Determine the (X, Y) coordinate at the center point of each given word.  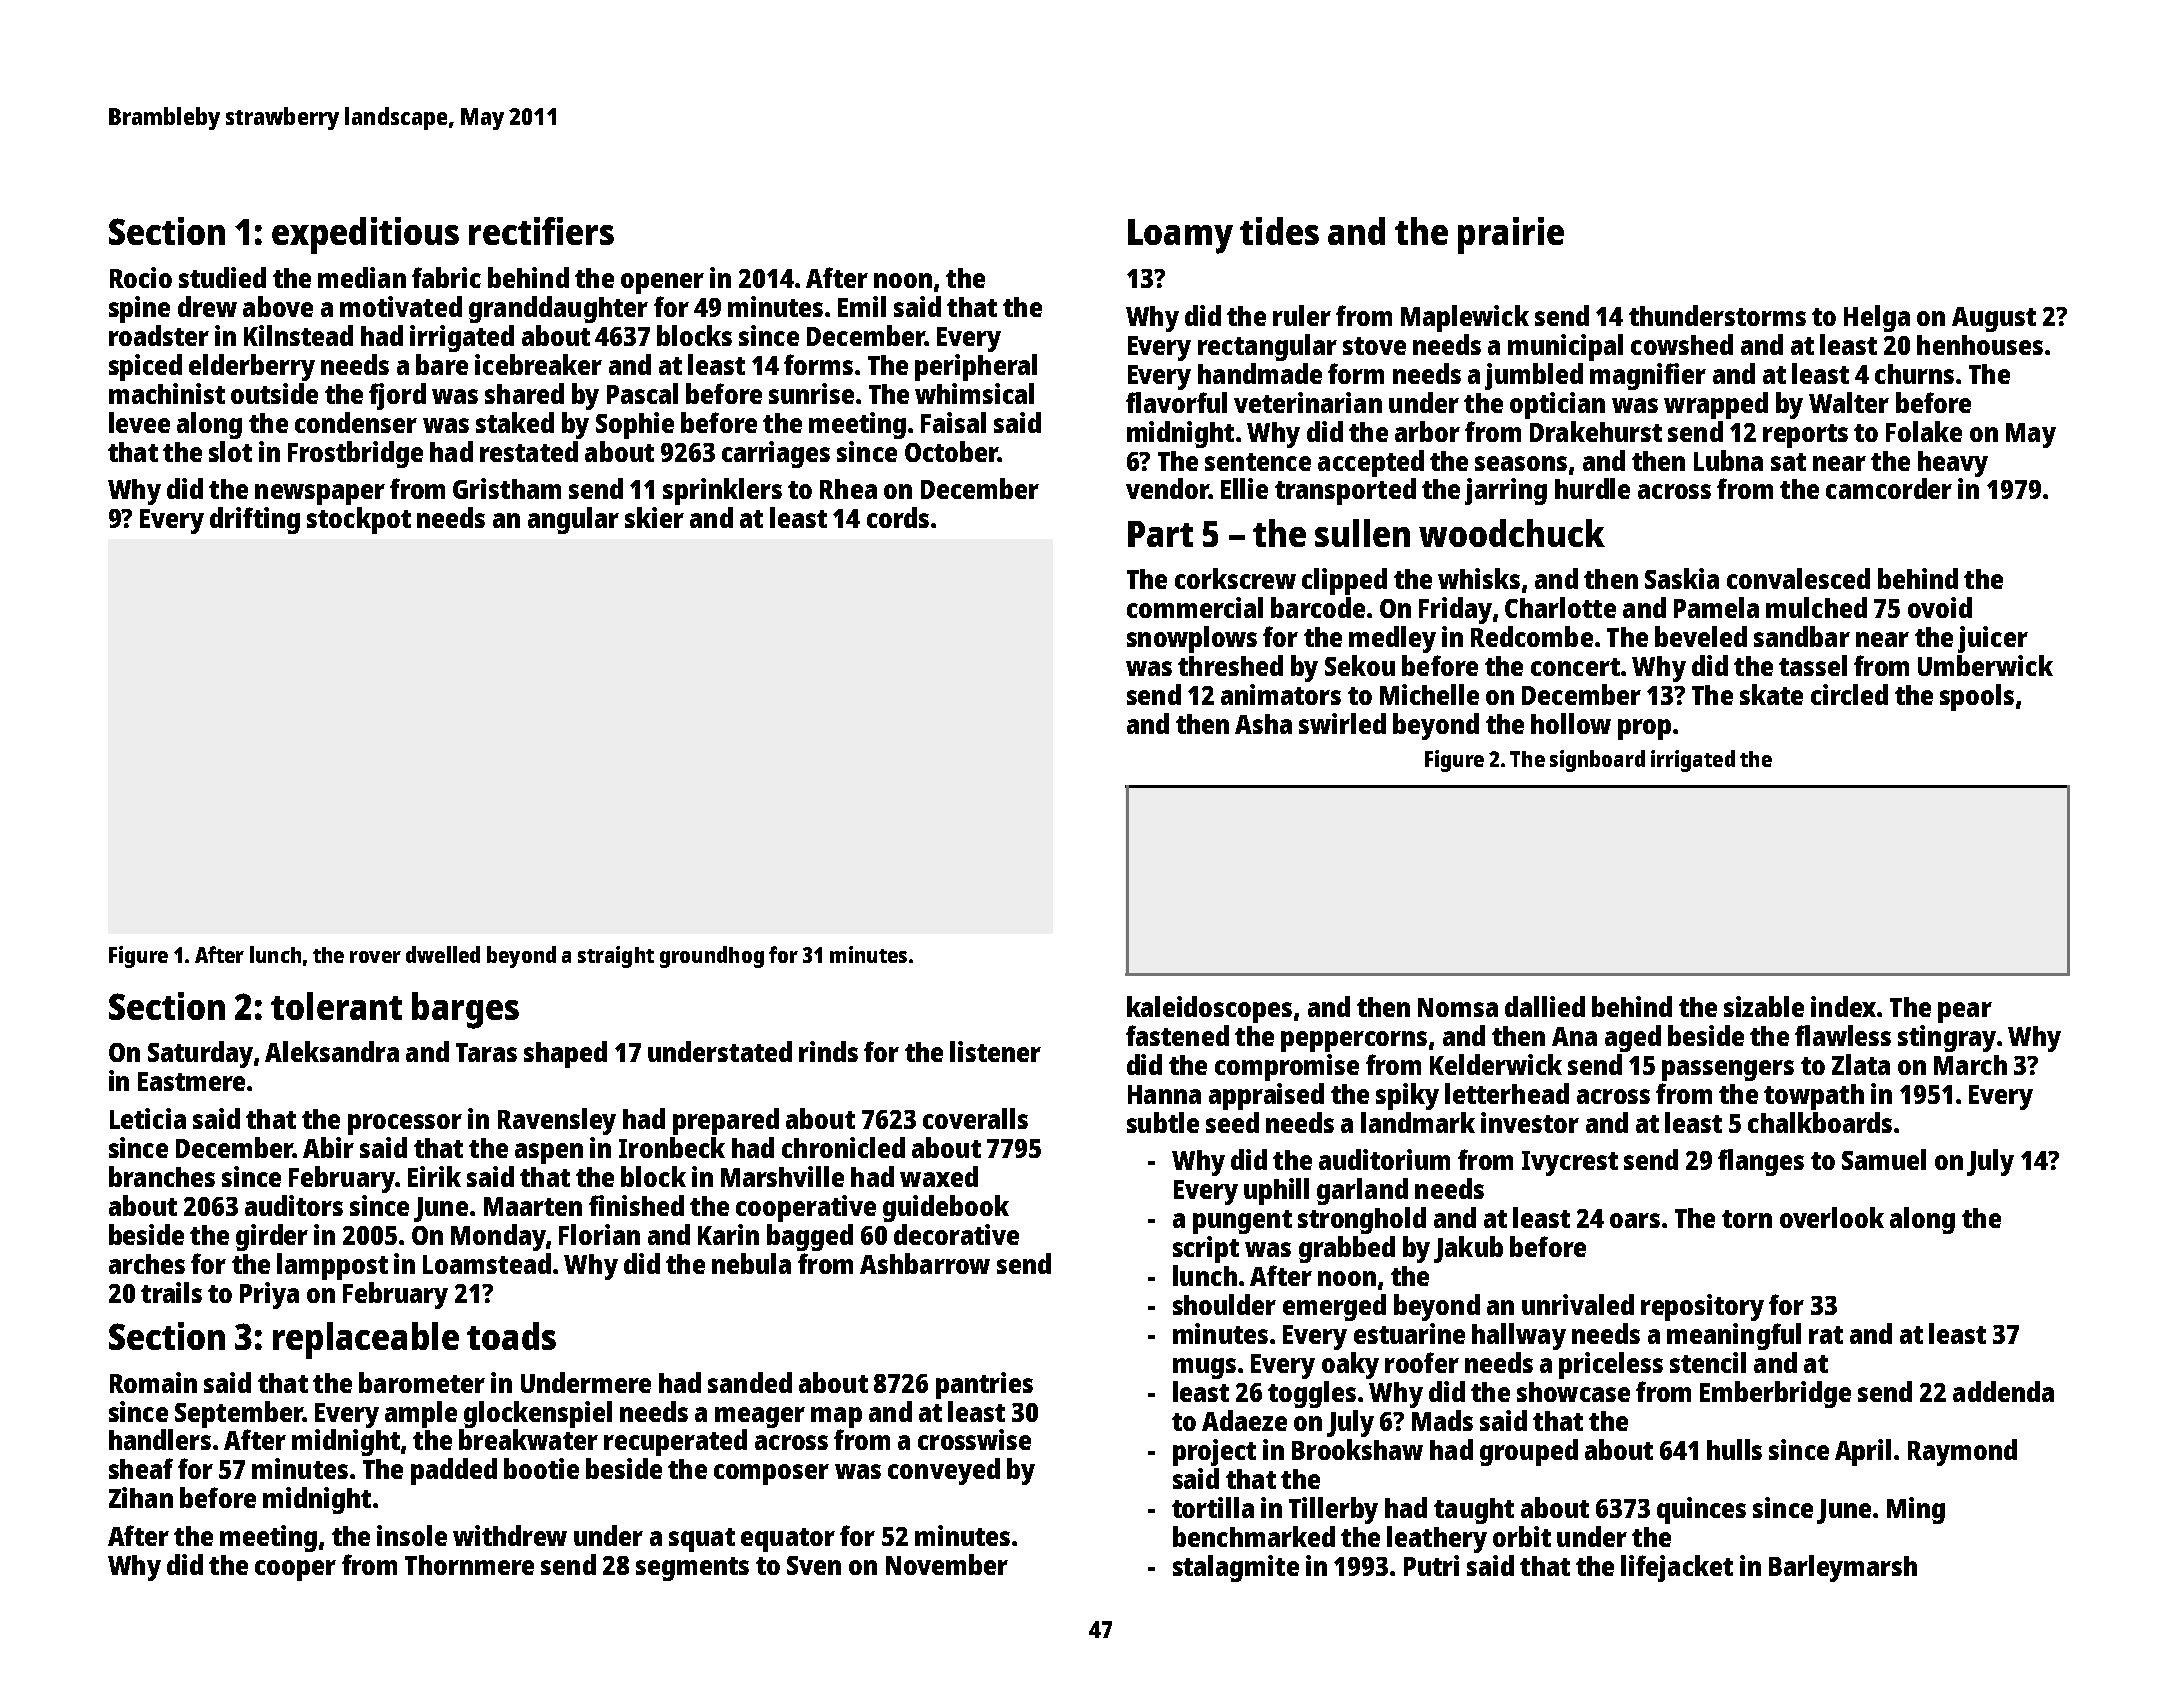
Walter (1849, 402)
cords (898, 517)
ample (421, 1414)
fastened (1177, 1035)
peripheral (976, 367)
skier (654, 517)
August (1994, 319)
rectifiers (541, 231)
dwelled (443, 954)
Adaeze (1244, 1420)
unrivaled (1578, 1304)
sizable (1764, 1006)
